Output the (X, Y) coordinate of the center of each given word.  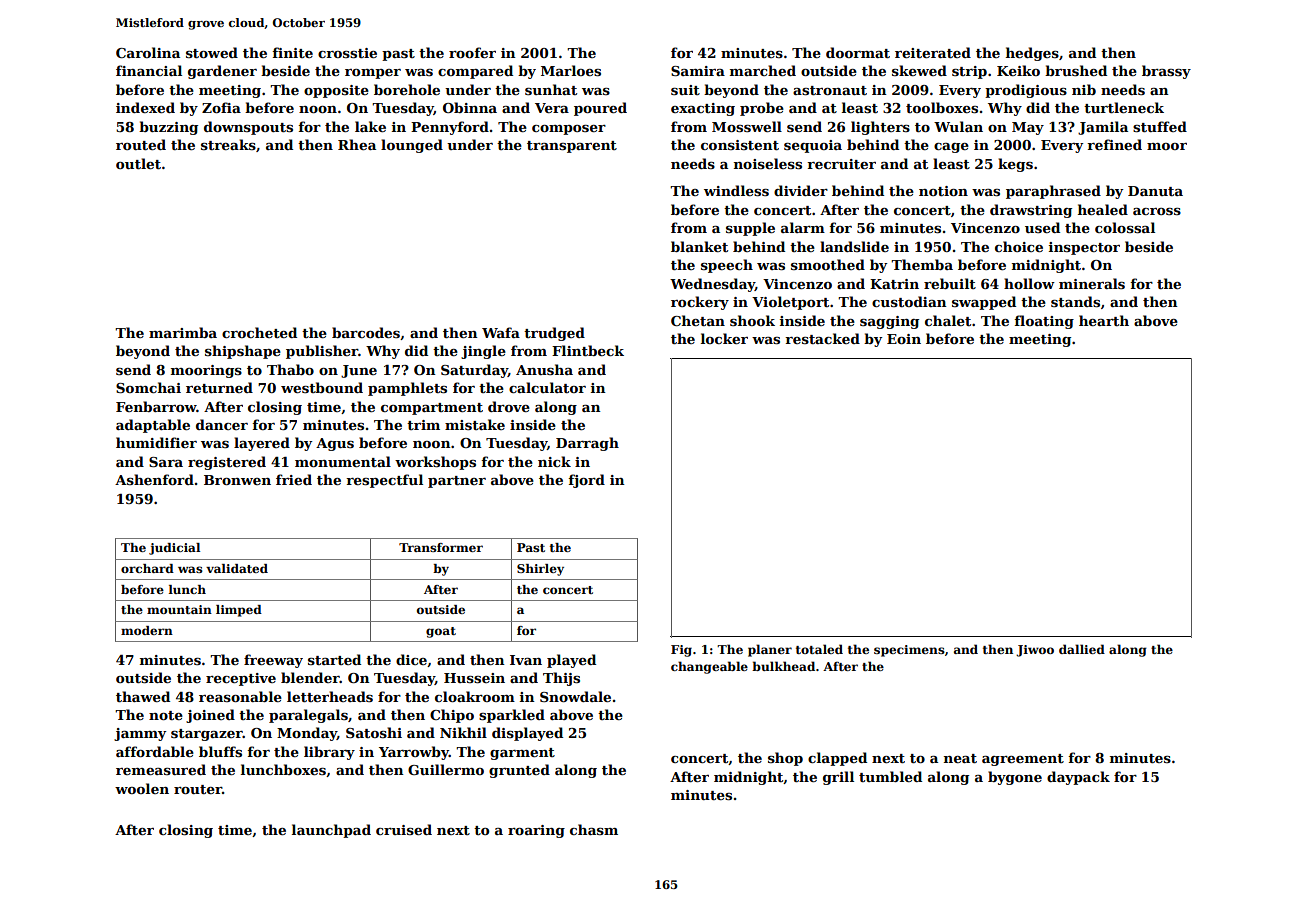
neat (960, 758)
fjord (586, 481)
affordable (155, 751)
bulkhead (783, 666)
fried (294, 479)
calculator (547, 387)
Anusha (544, 369)
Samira (698, 71)
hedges (1032, 54)
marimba (183, 332)
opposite (336, 91)
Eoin (904, 339)
